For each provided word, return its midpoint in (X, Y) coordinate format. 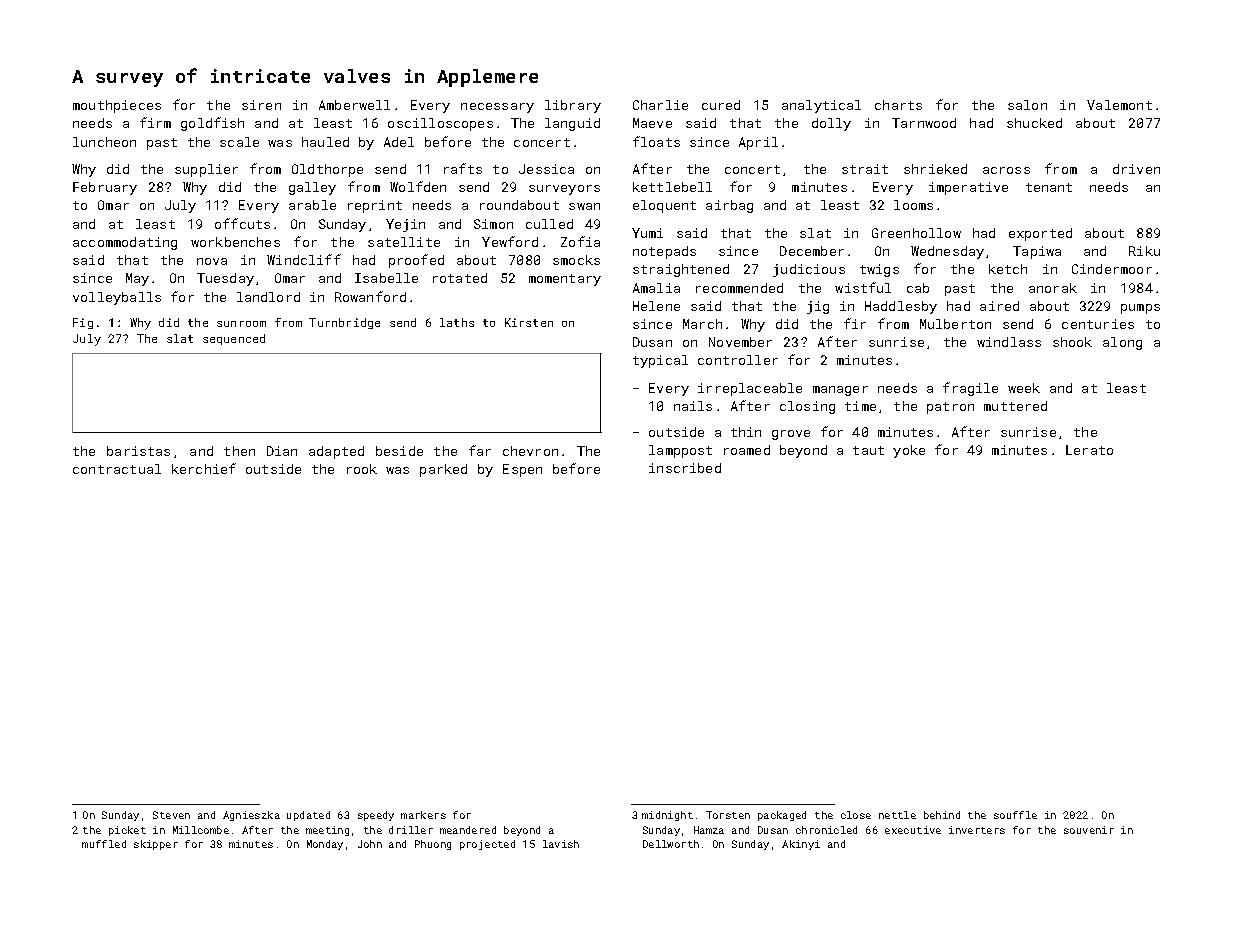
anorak (1053, 288)
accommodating (125, 243)
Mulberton (955, 324)
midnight (667, 816)
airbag (729, 206)
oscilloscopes (440, 124)
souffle (1015, 815)
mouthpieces (117, 106)
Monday (325, 845)
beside (399, 451)
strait (865, 169)
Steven (171, 815)
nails (693, 406)
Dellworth (671, 844)
